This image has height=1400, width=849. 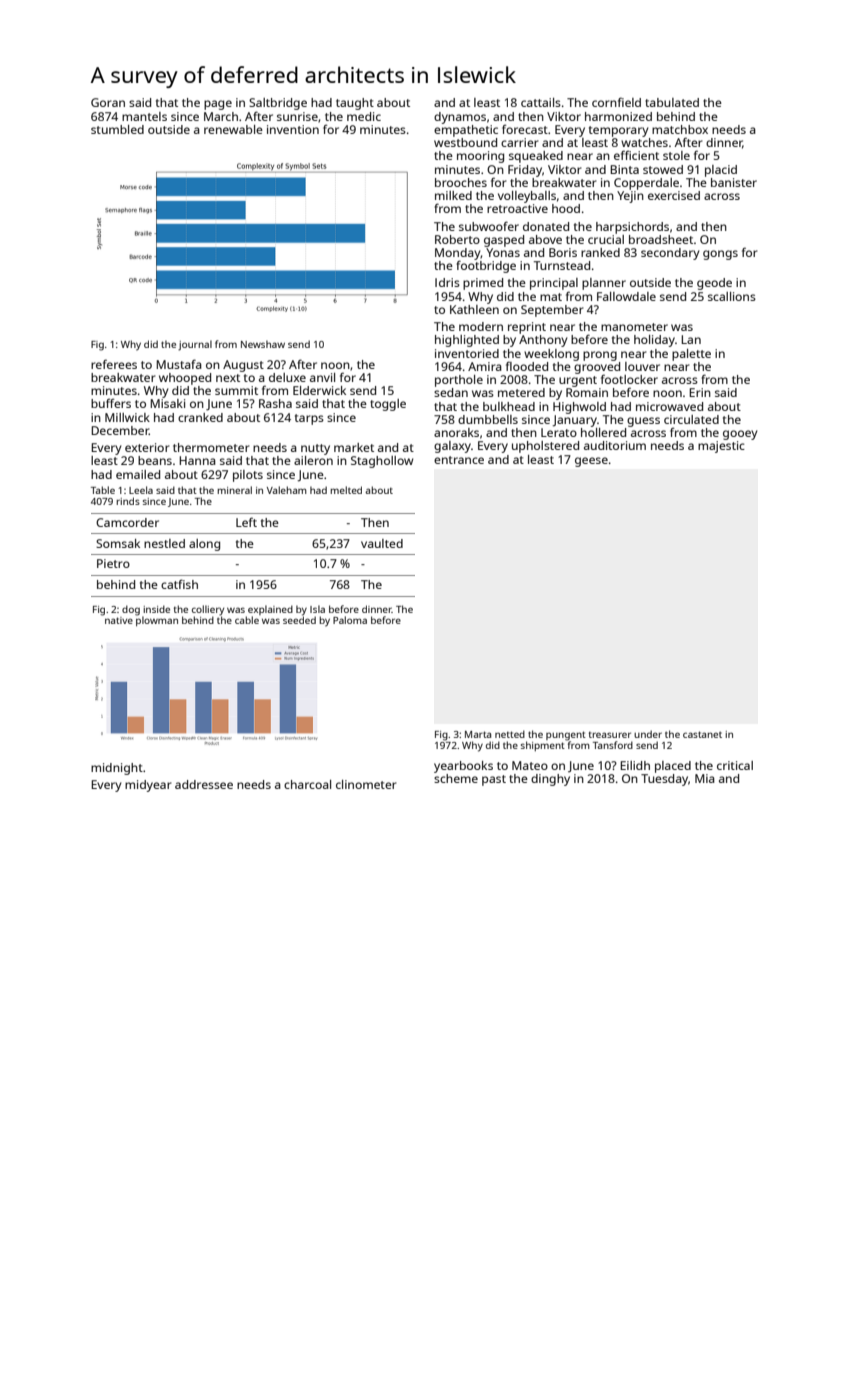 What do you see at coordinates (721, 447) in the image?
I see `majestic` at bounding box center [721, 447].
